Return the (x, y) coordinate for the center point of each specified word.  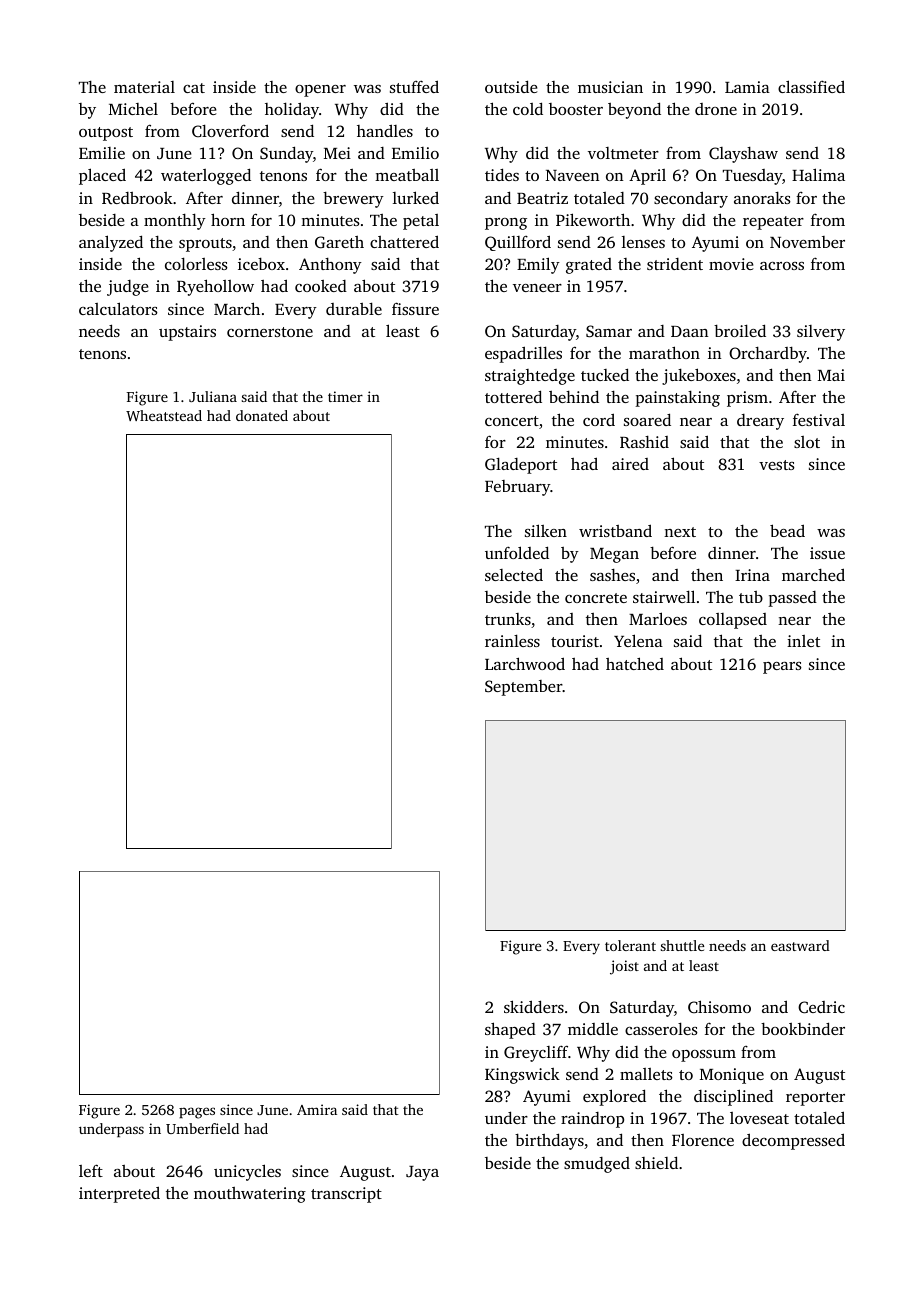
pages (197, 1113)
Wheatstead (164, 415)
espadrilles (523, 354)
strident (675, 264)
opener (320, 91)
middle (593, 1028)
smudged (597, 1165)
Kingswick (522, 1076)
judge (128, 288)
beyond (634, 110)
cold (528, 108)
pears (782, 668)
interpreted (119, 1194)
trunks (508, 619)
